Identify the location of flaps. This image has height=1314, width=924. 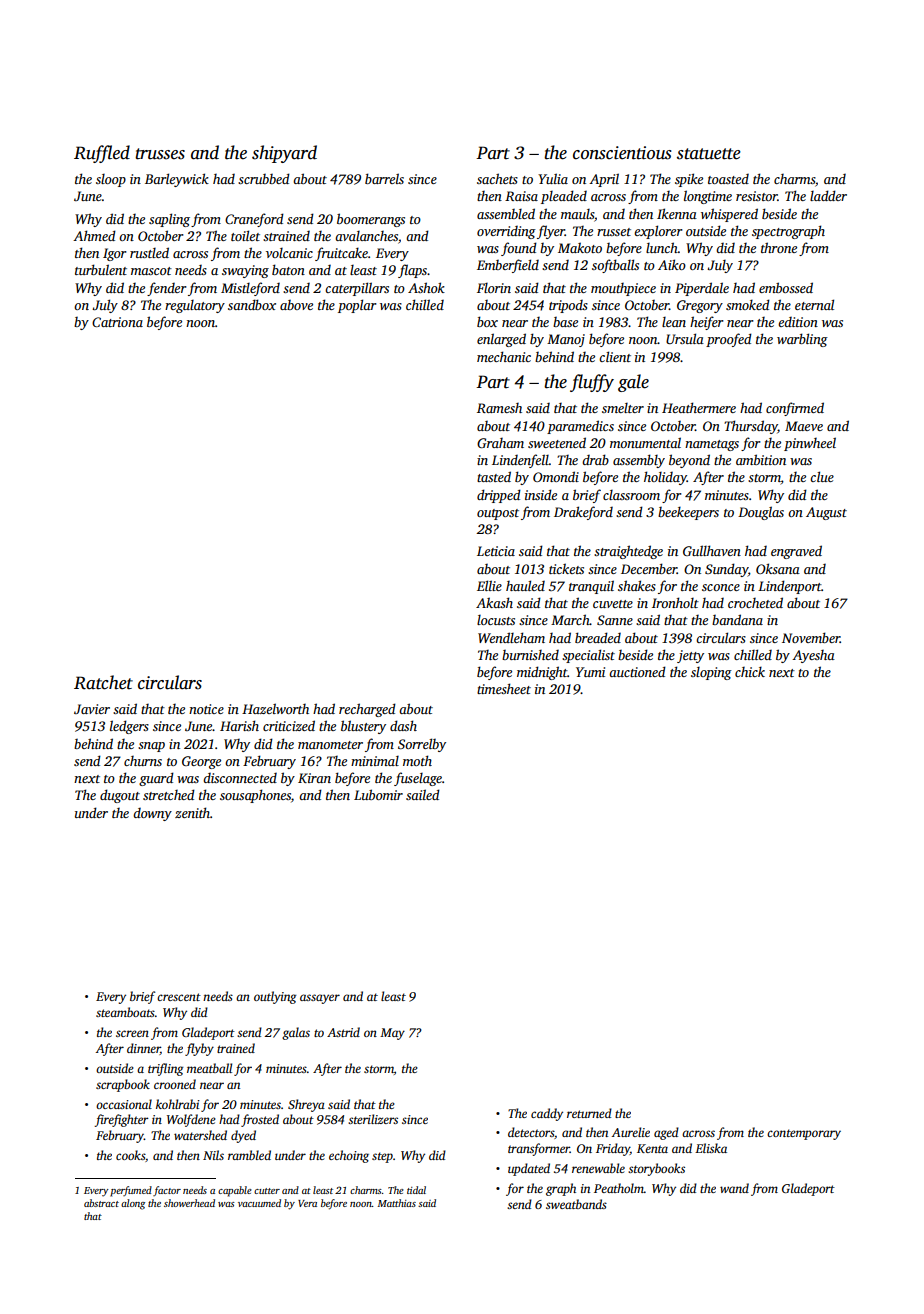
(412, 271).
